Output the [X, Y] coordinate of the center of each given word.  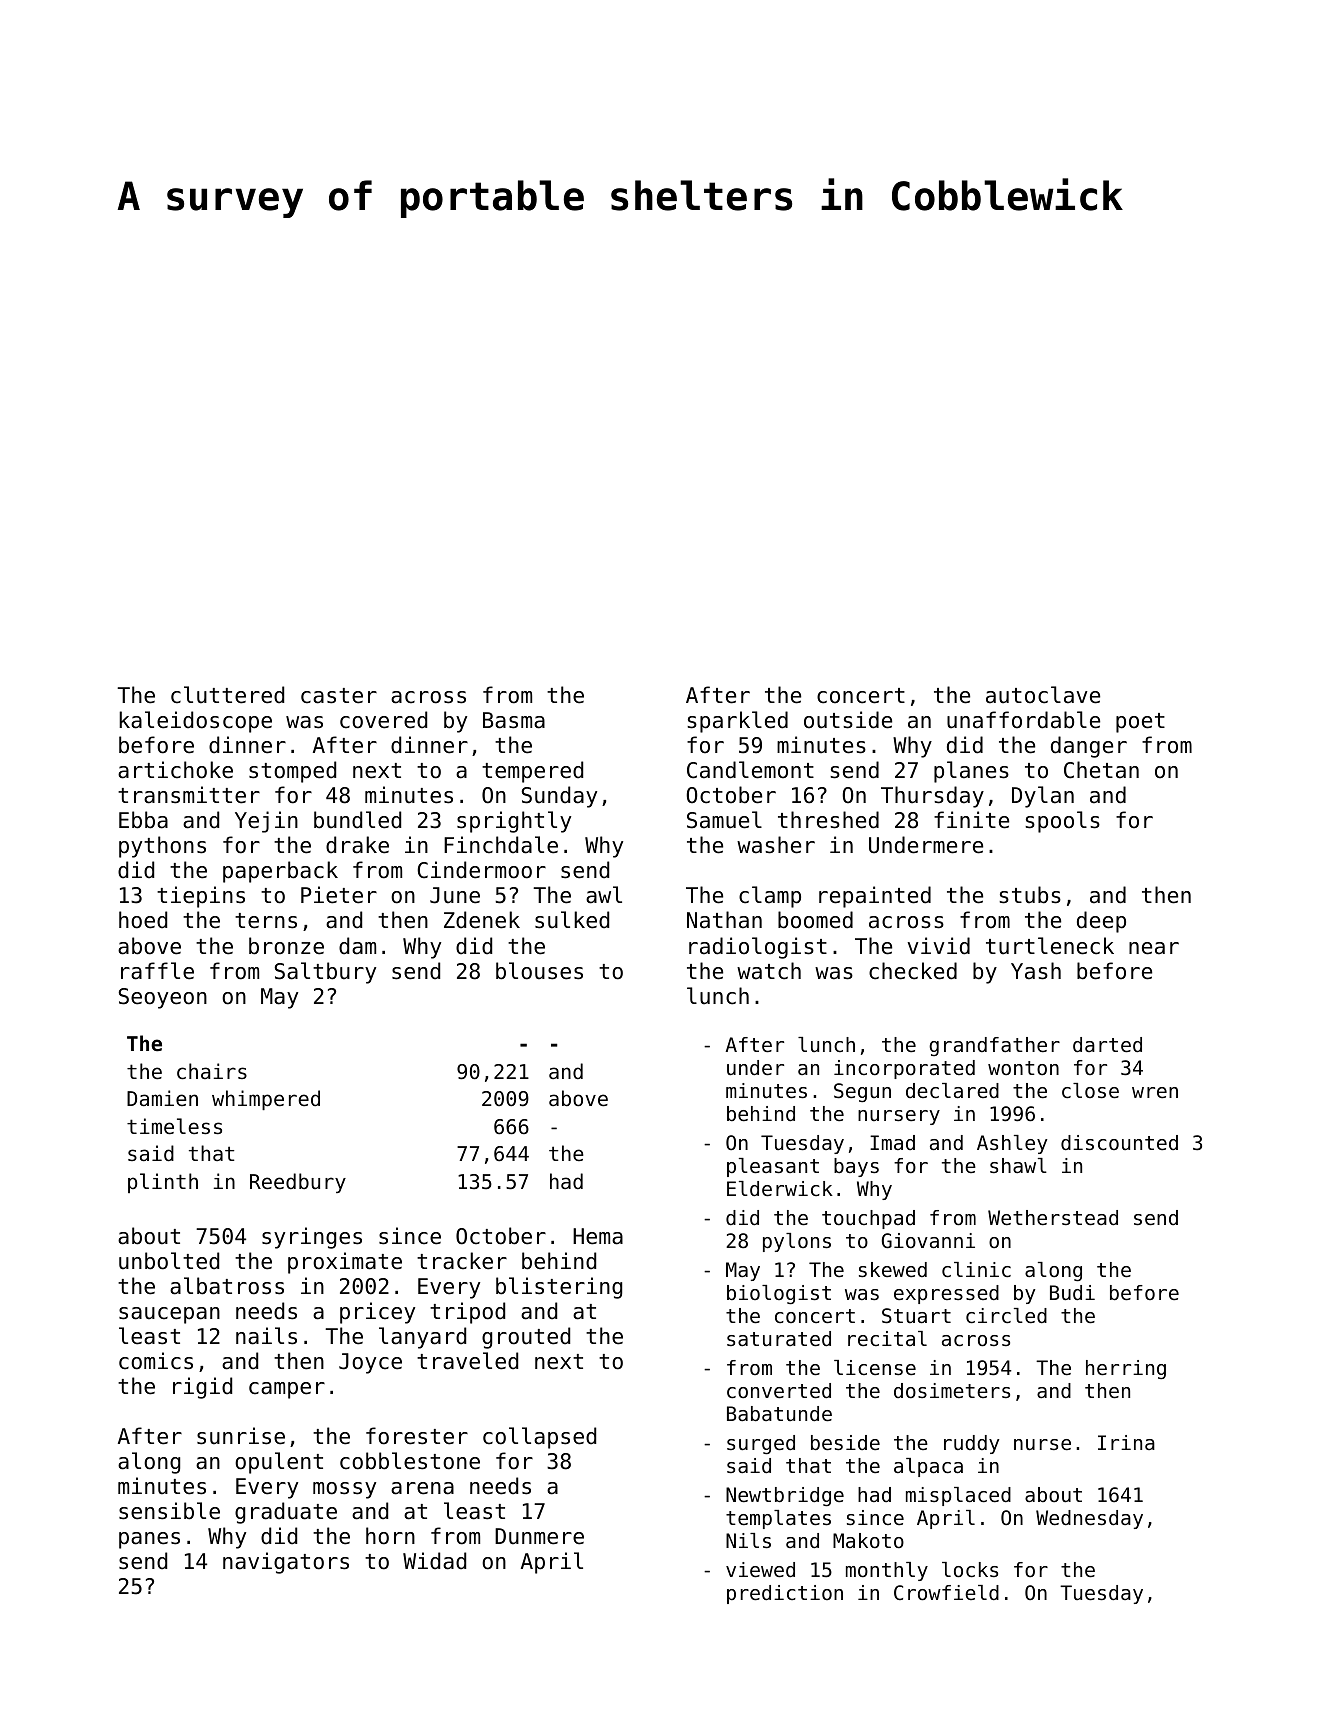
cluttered [227, 695]
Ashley [1012, 1144]
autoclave [1043, 695]
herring [1126, 1369]
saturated [779, 1339]
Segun [862, 1092]
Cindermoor [481, 870]
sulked [572, 920]
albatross [227, 1286]
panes [149, 1540]
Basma [514, 720]
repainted [875, 897]
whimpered [266, 1100]
